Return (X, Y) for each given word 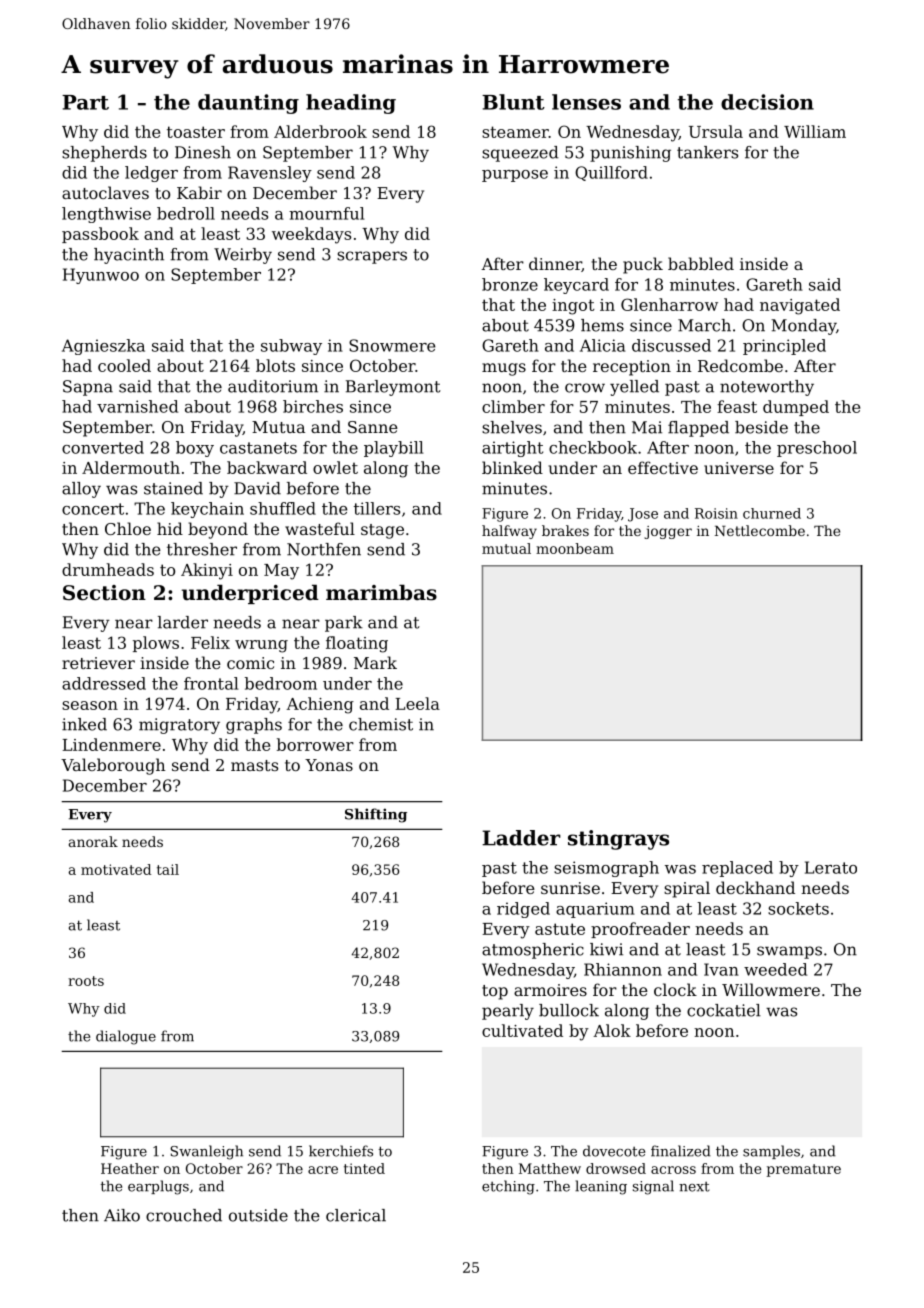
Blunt (513, 102)
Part (85, 102)
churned (772, 513)
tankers (707, 152)
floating (357, 644)
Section (104, 593)
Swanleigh (206, 1152)
